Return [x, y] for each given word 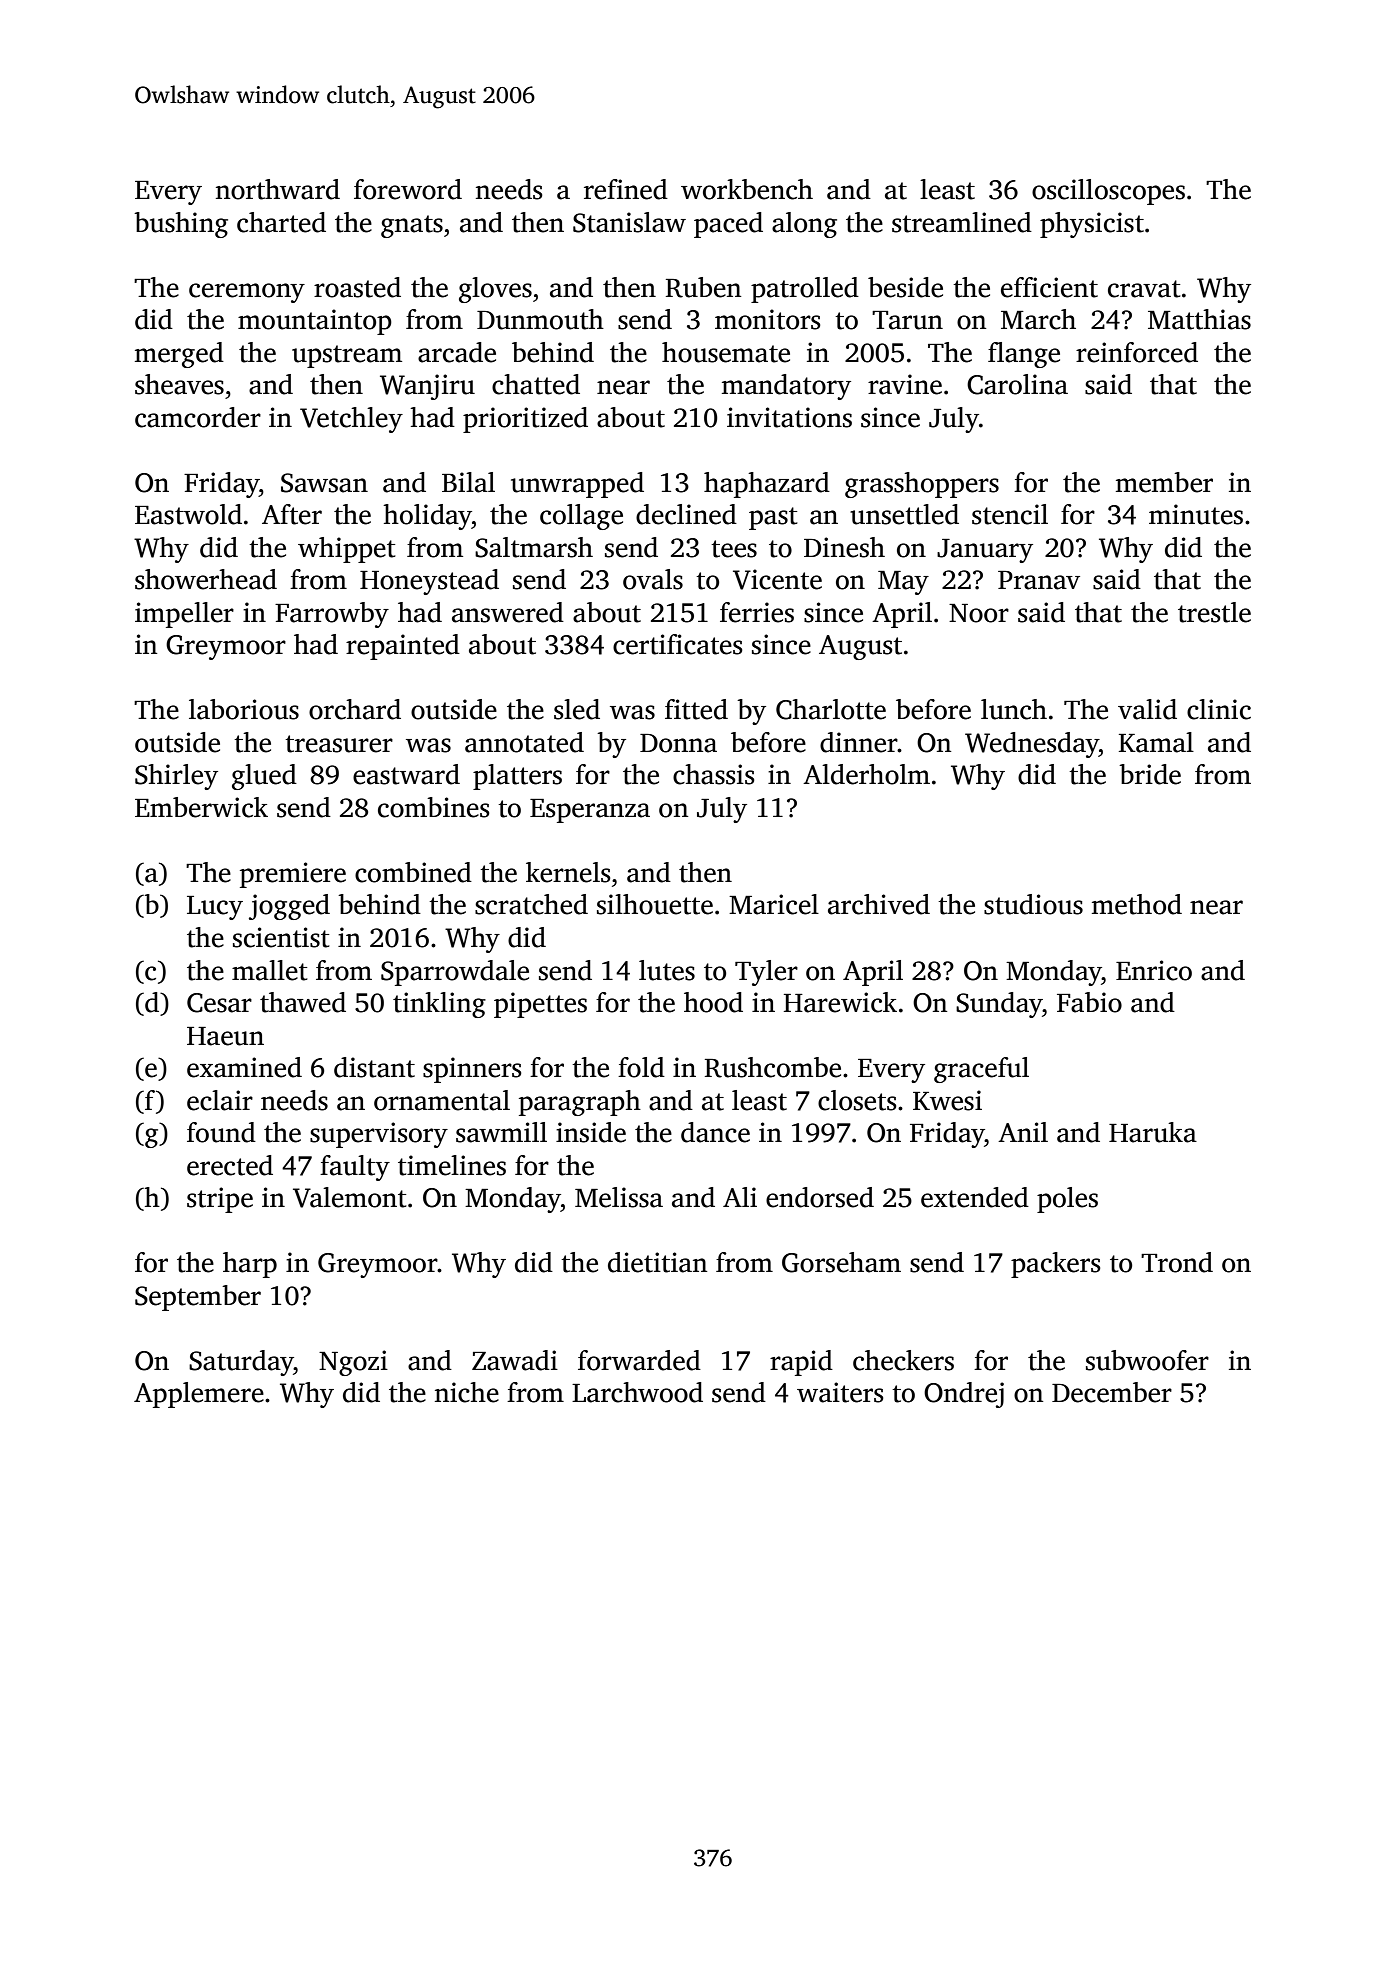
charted [281, 222]
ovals [653, 579]
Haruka [1153, 1132]
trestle [1214, 612]
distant [374, 1067]
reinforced [1137, 352]
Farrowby [332, 615]
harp [250, 1265]
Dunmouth [540, 319]
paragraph [580, 1103]
